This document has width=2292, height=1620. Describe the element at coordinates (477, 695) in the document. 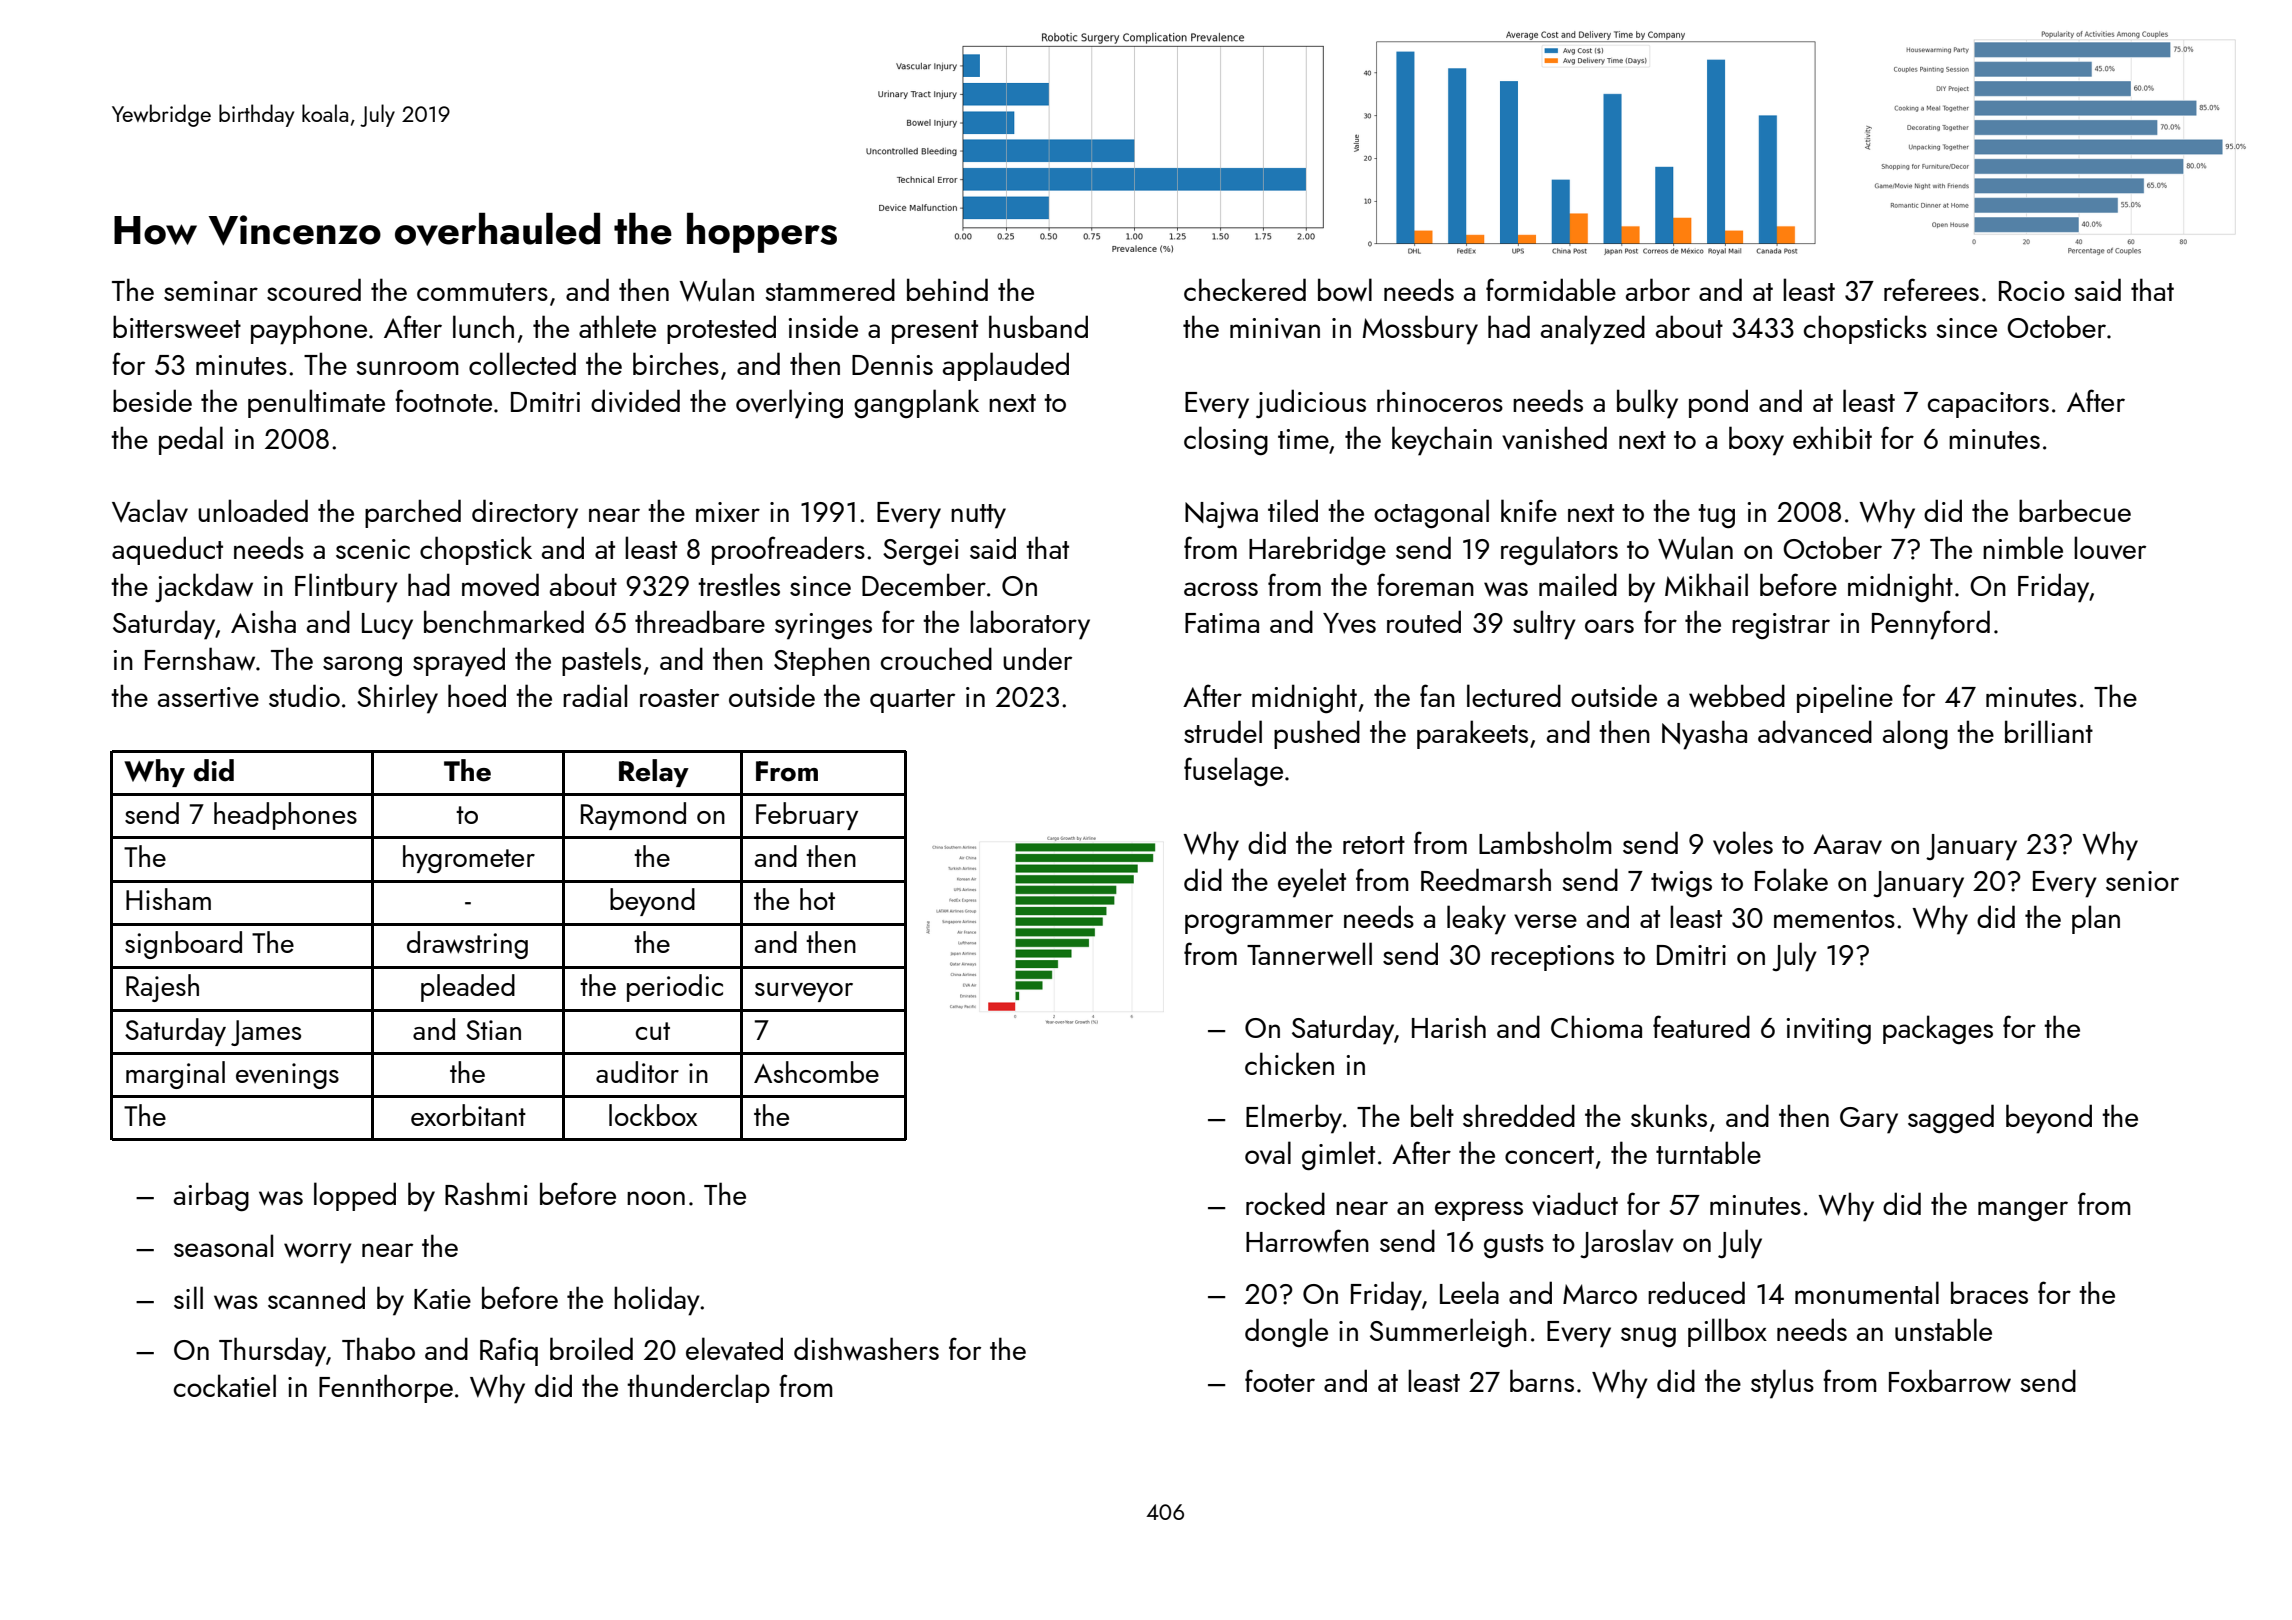

I see `hoed` at that location.
